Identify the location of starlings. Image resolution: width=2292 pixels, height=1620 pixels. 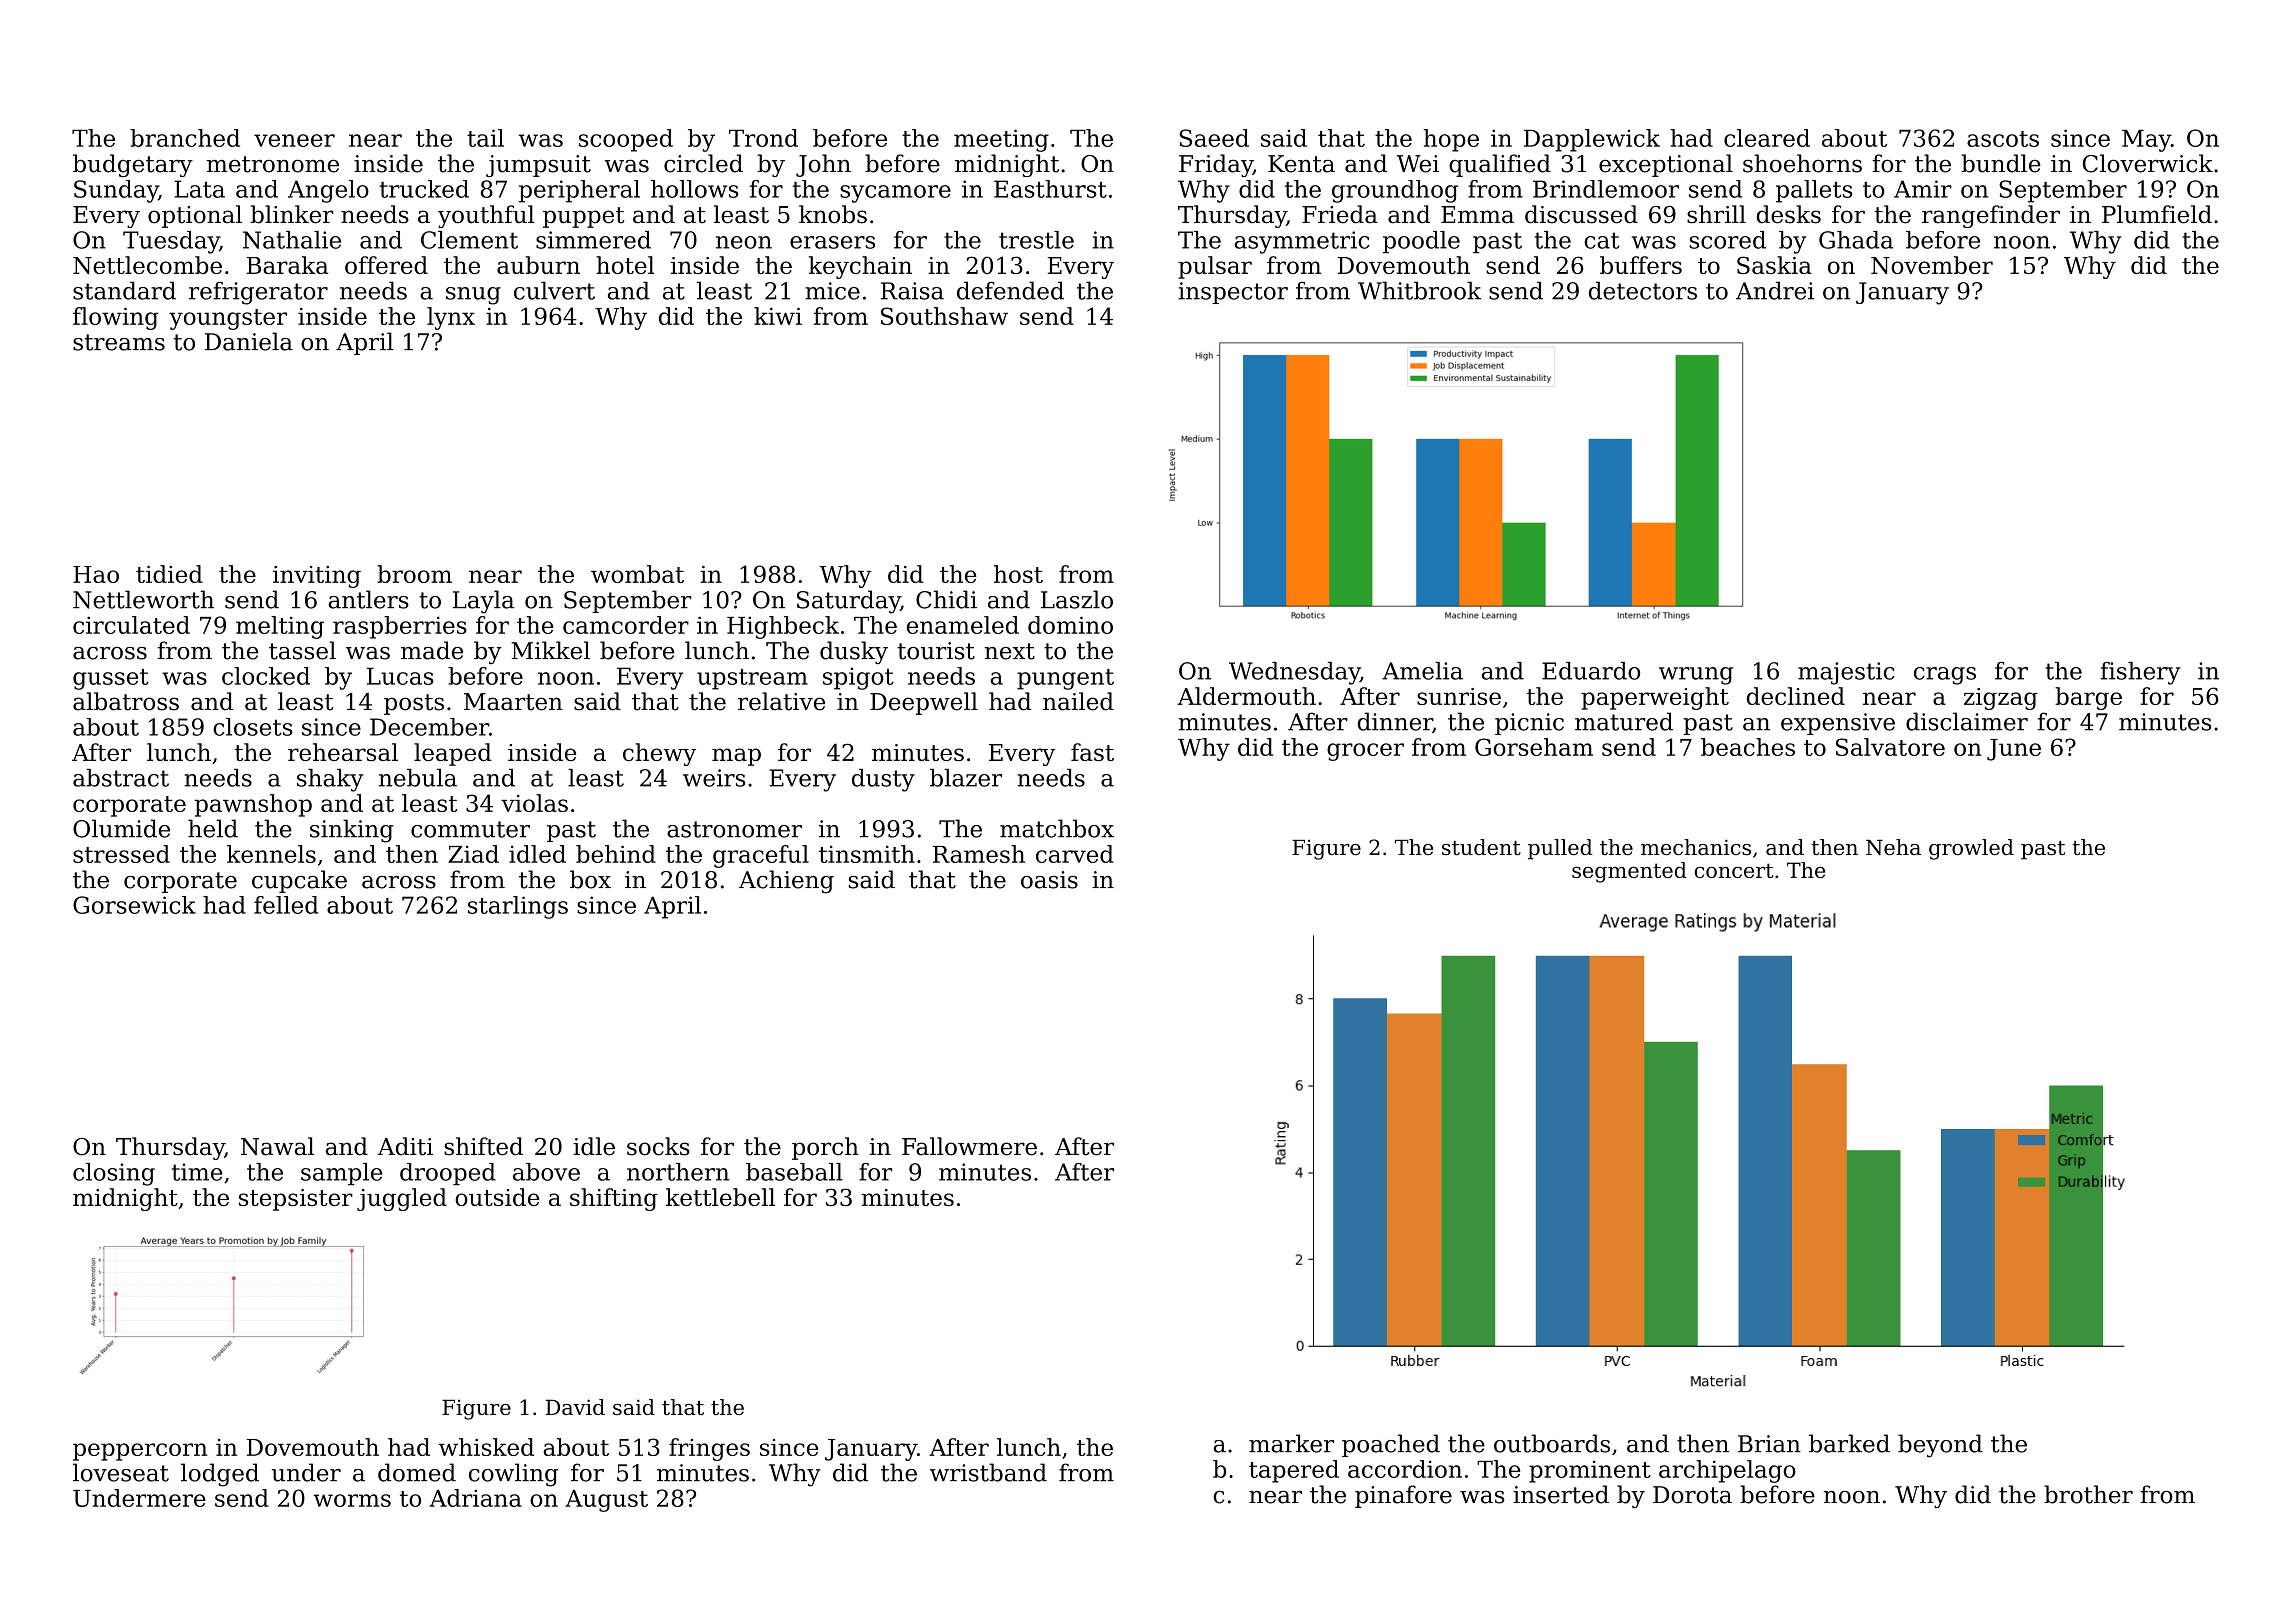
(518, 907).
